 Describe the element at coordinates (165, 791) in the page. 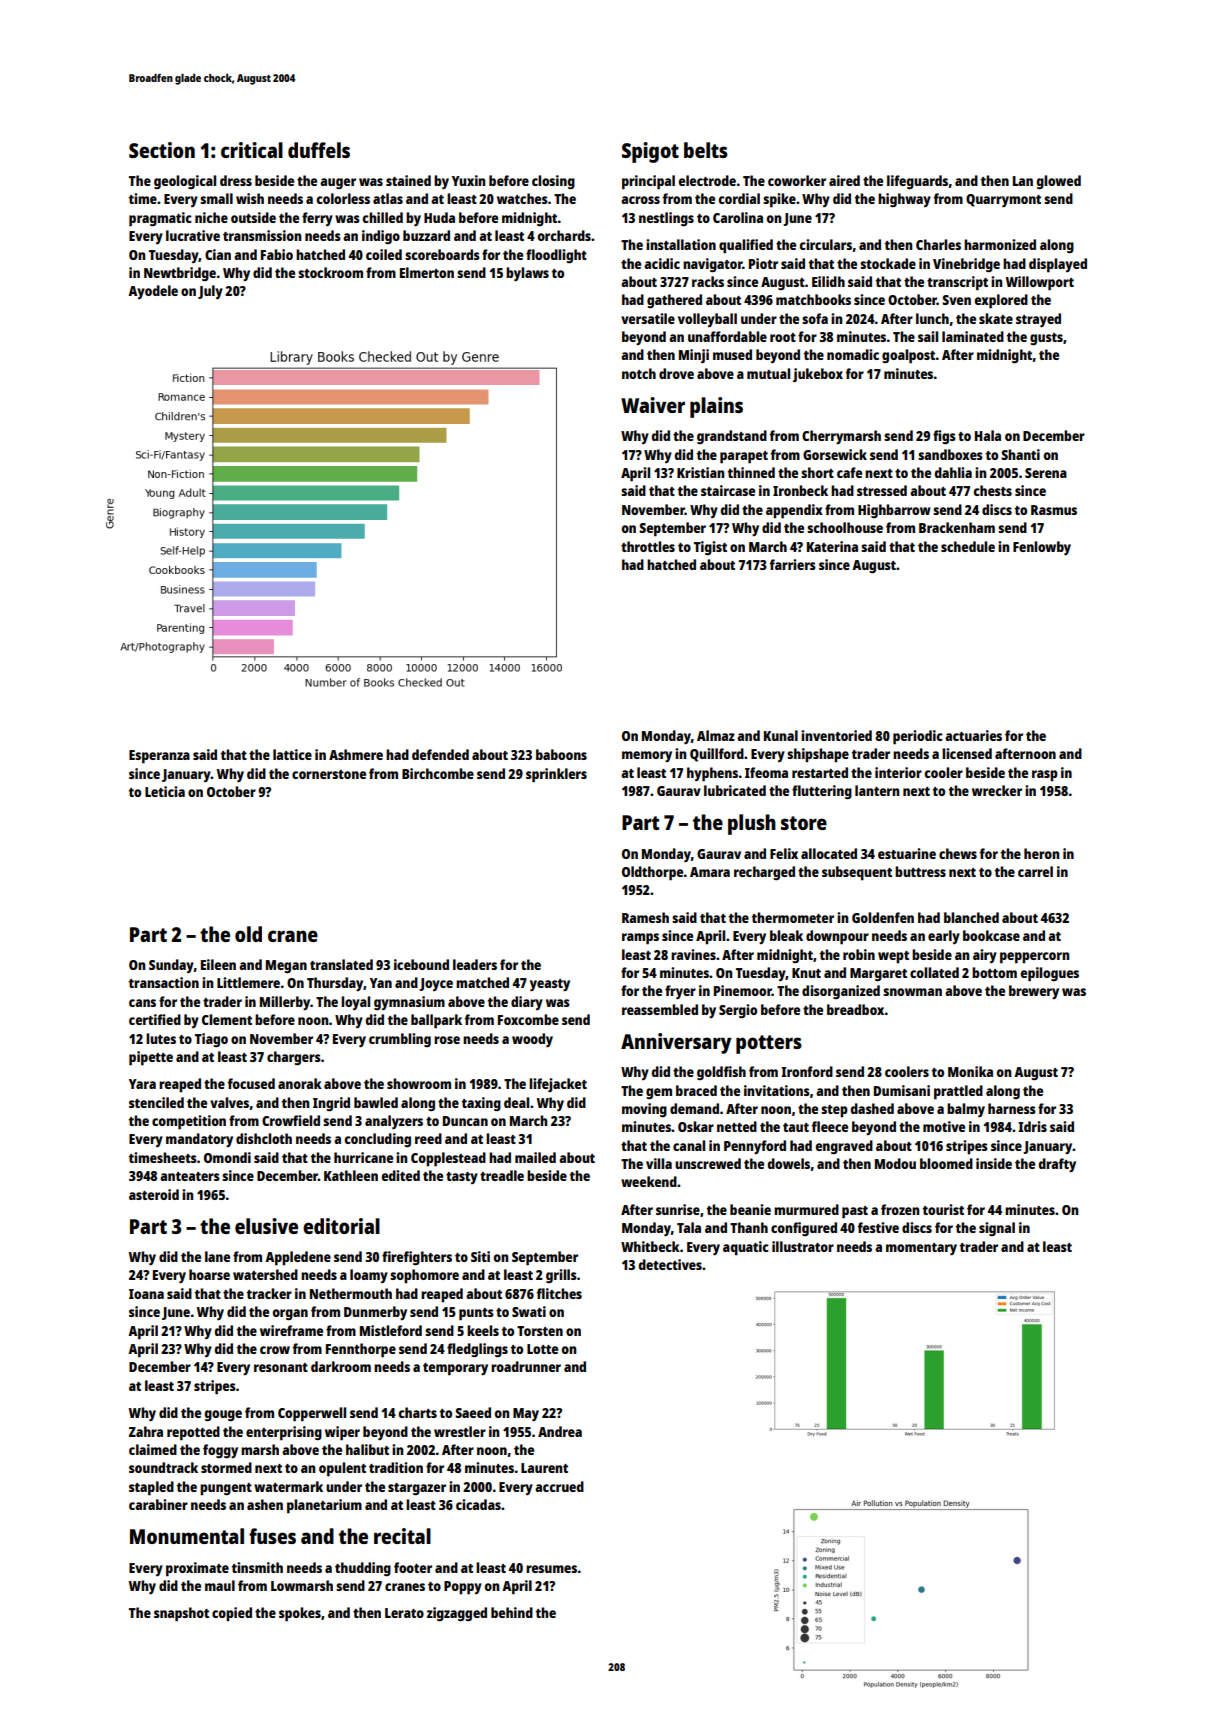

I see `Leticia` at that location.
